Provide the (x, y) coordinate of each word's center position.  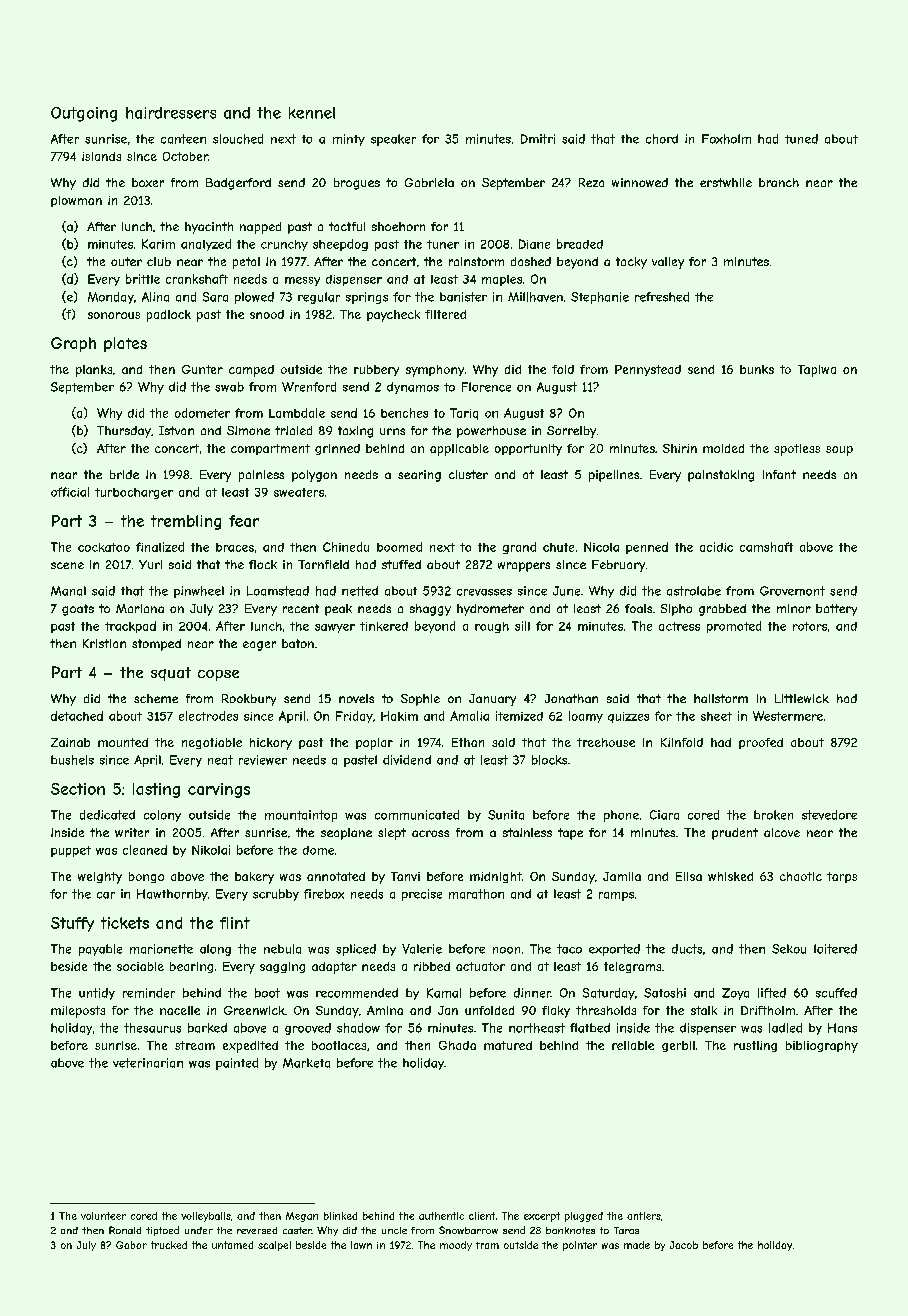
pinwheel (199, 592)
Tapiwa (817, 371)
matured (508, 1045)
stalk (704, 1010)
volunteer (103, 1216)
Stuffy (72, 924)
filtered (445, 314)
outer (126, 261)
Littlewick (802, 698)
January (492, 700)
